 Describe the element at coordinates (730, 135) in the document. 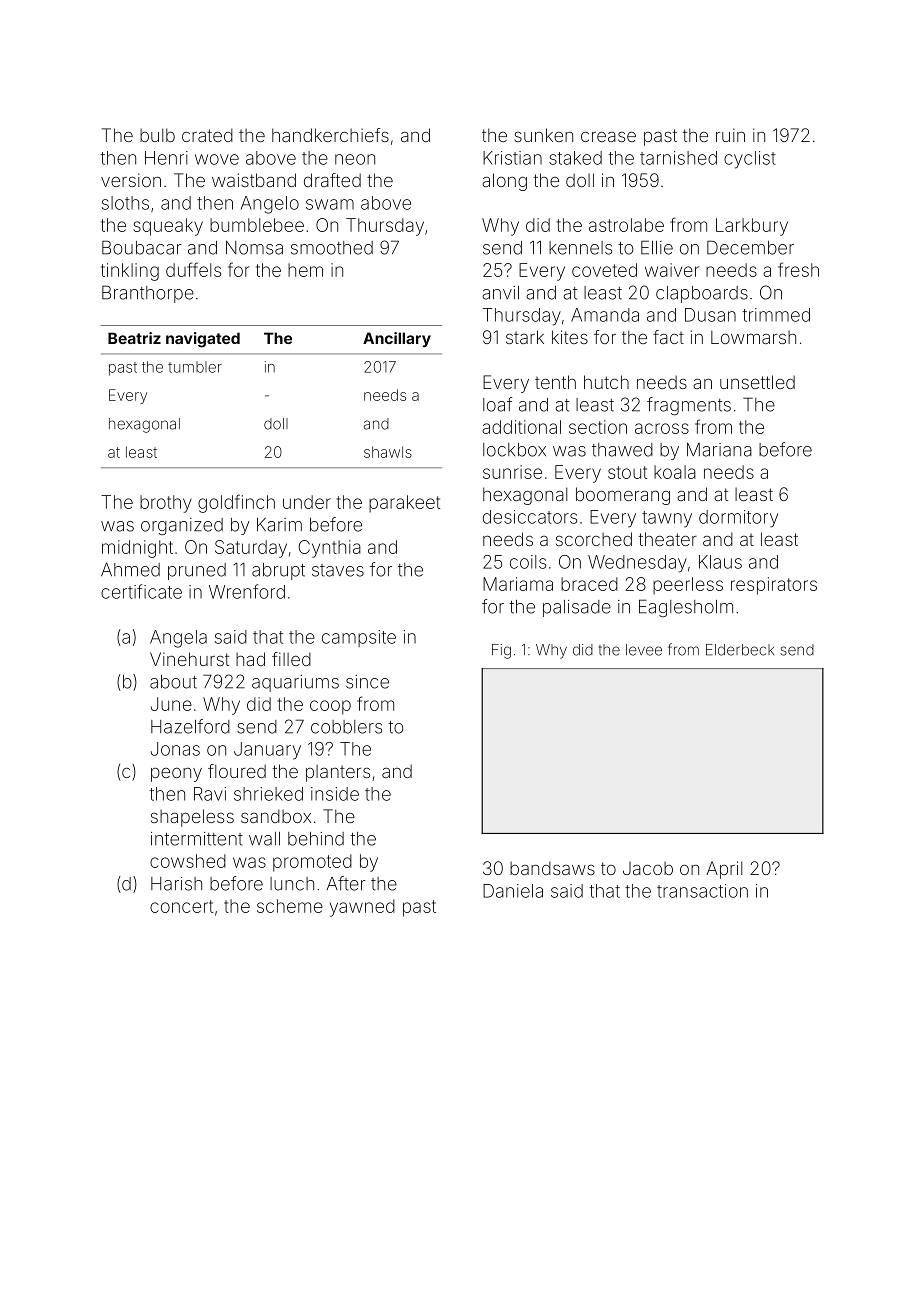

I see `ruin` at that location.
